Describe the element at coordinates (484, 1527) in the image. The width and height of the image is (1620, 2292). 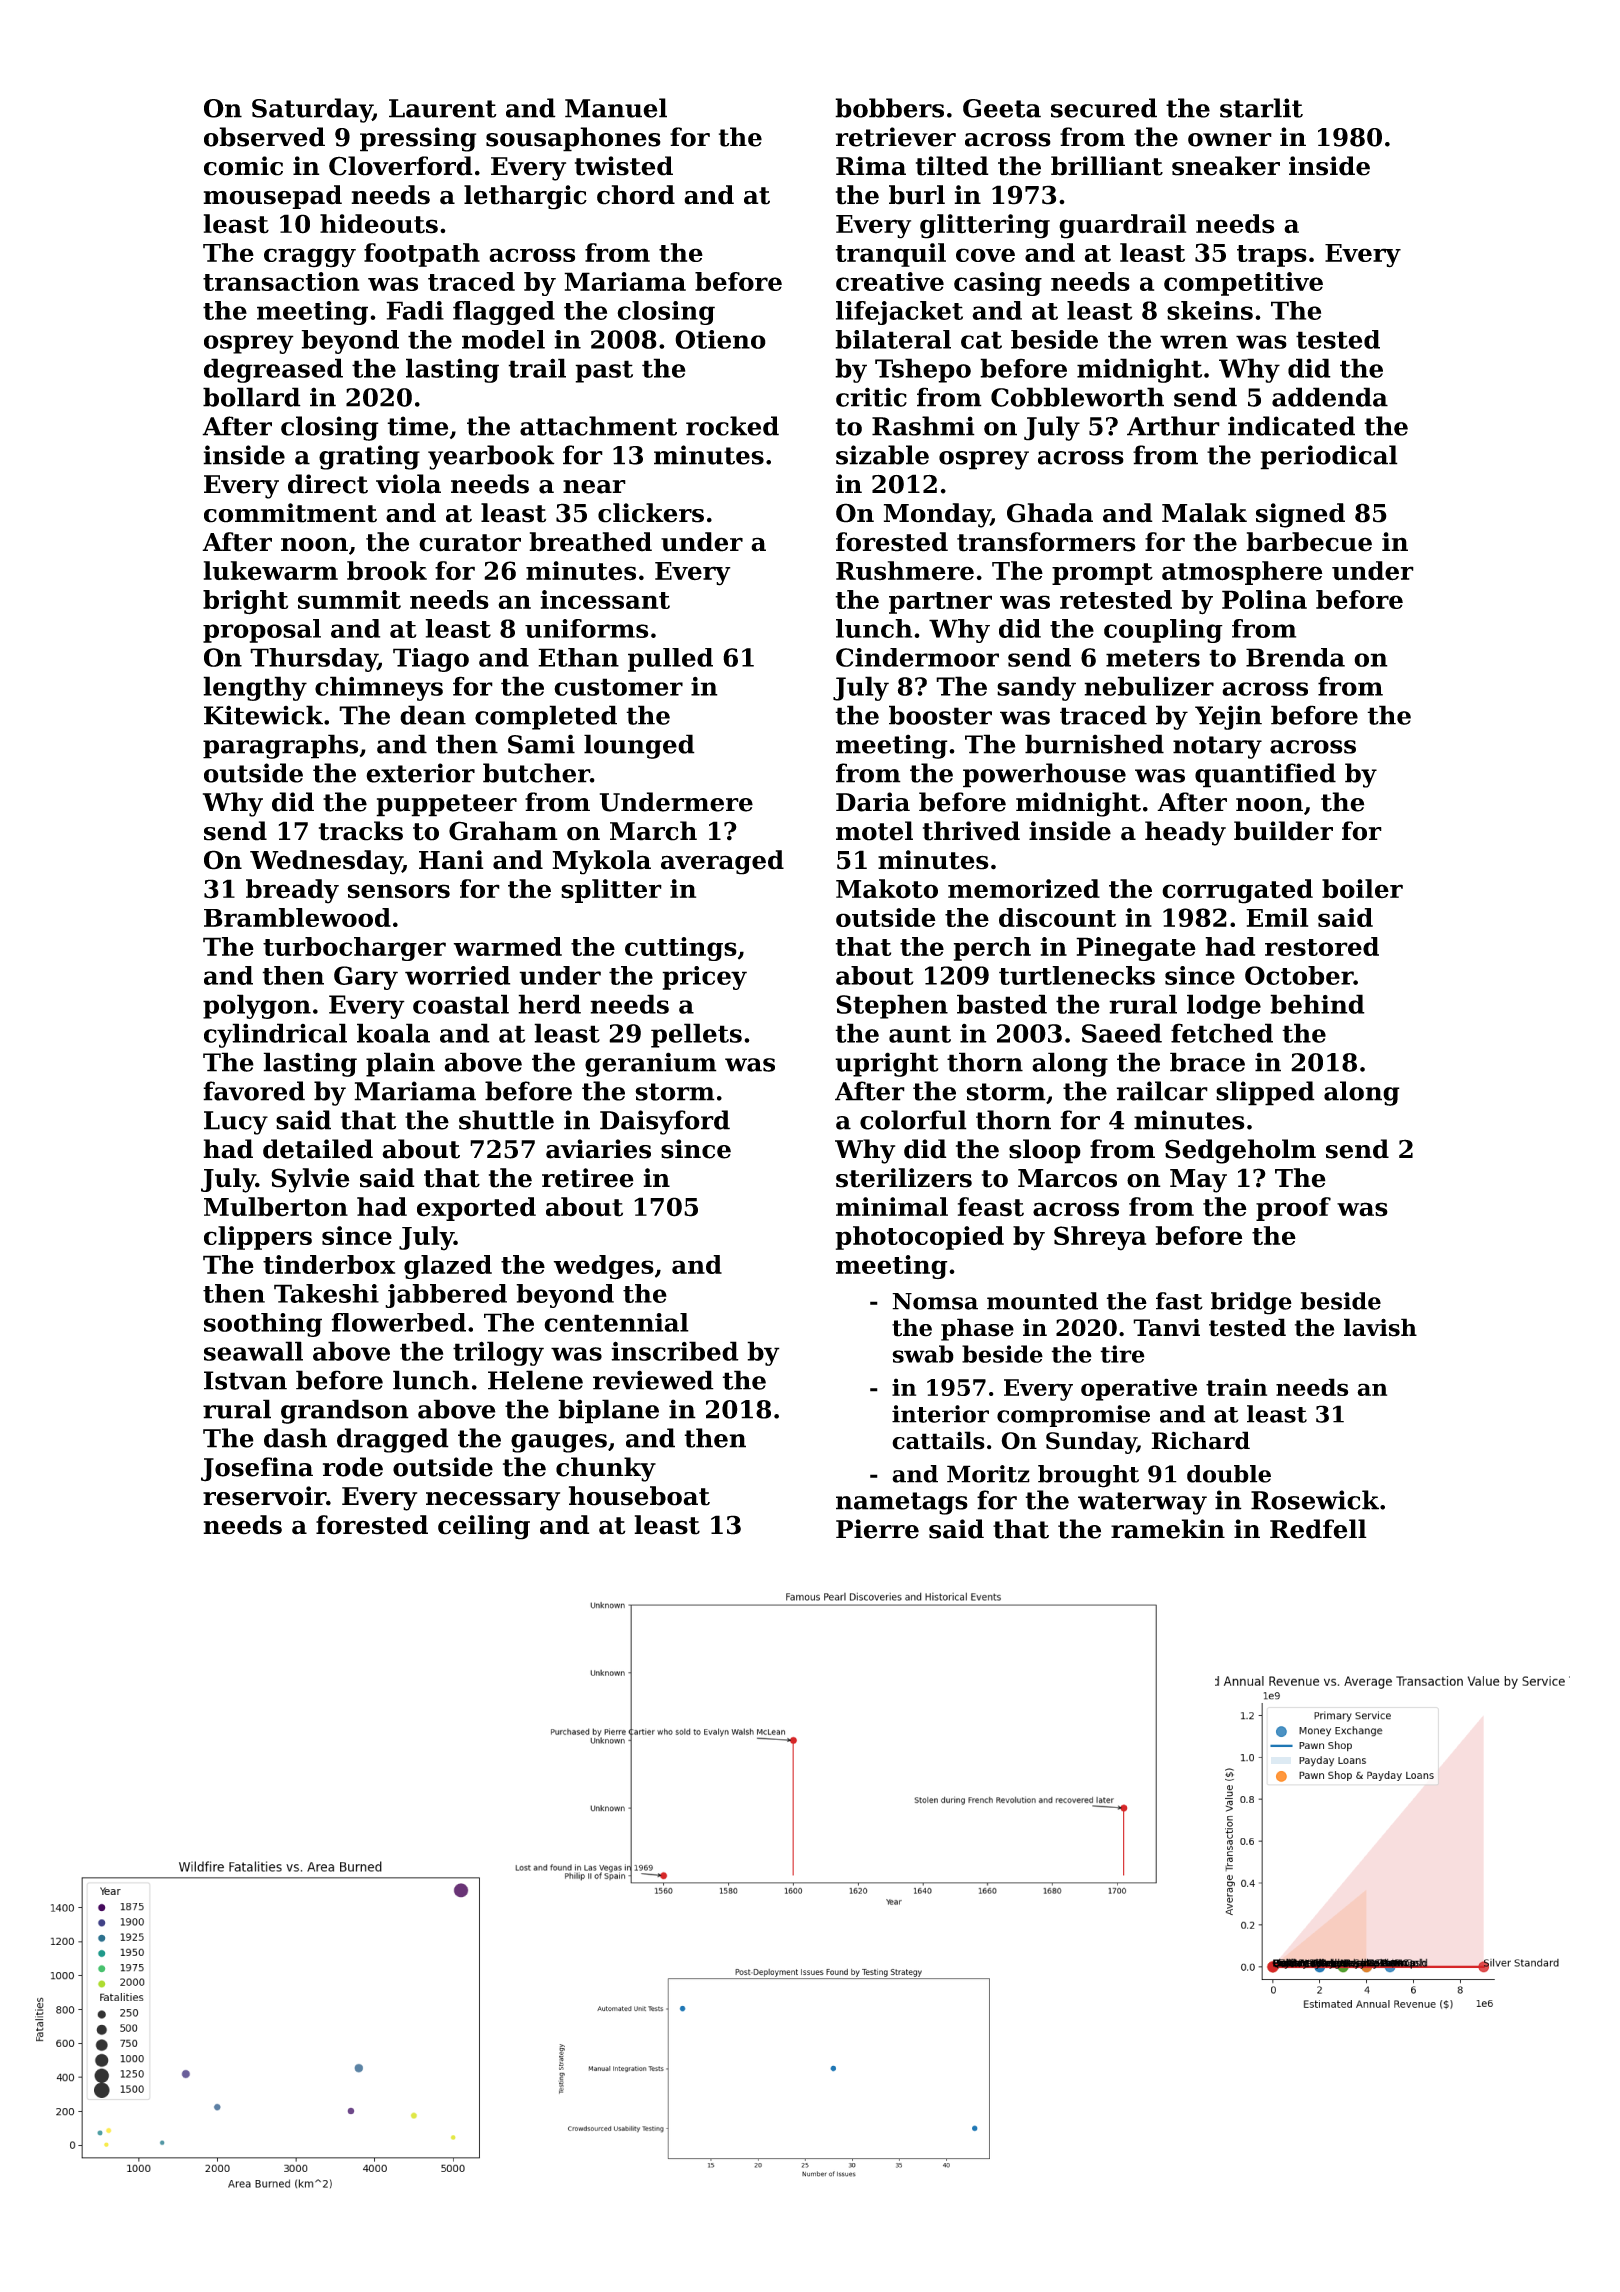
I see `ceiling` at that location.
